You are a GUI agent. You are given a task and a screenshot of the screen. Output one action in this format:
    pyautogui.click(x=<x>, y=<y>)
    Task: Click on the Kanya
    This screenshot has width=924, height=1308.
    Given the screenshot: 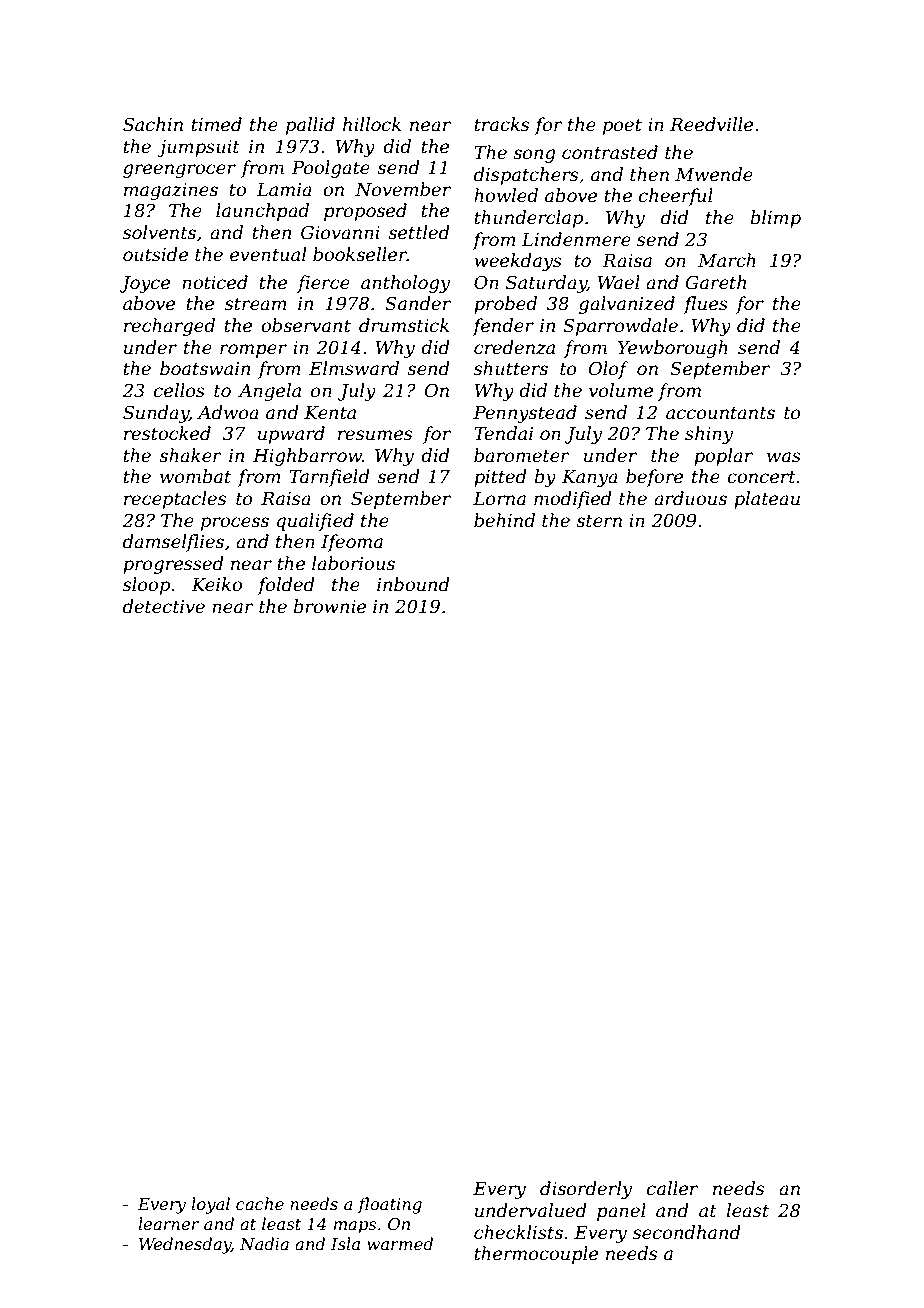 What is the action you would take?
    pyautogui.click(x=590, y=478)
